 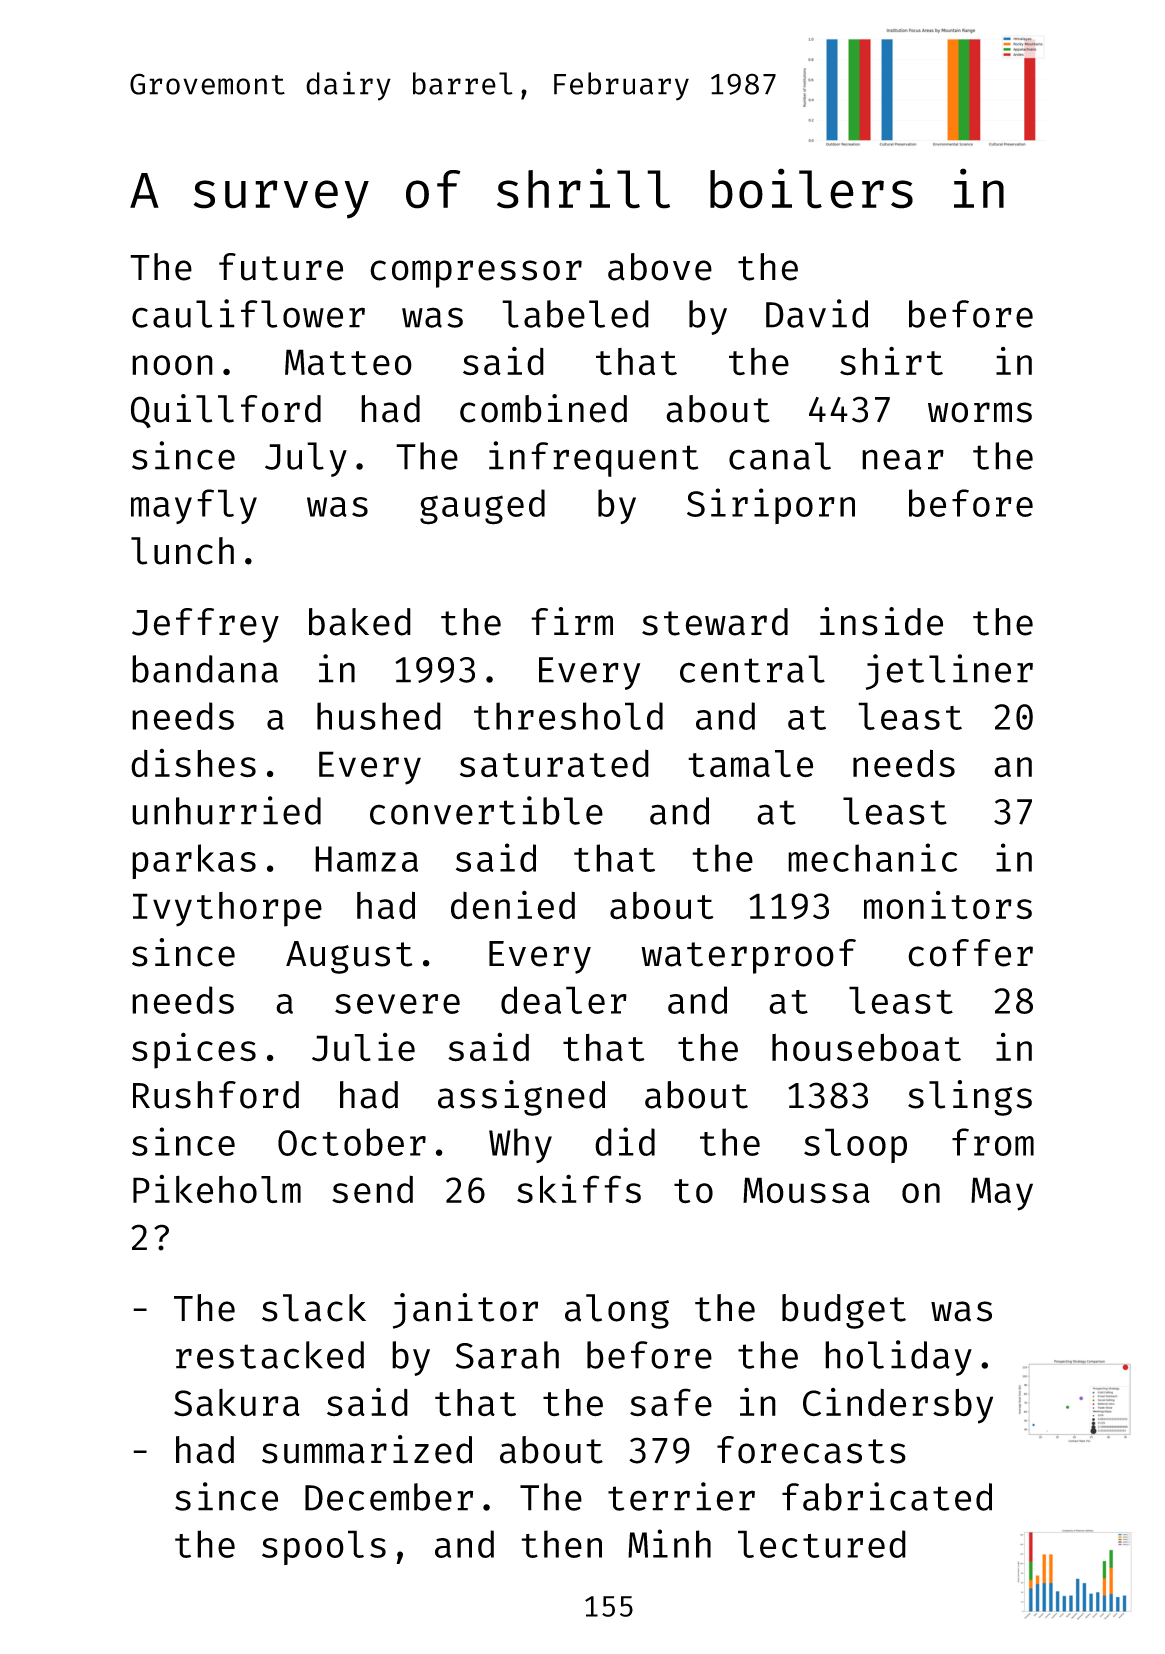 What do you see at coordinates (482, 507) in the document?
I see `gauged` at bounding box center [482, 507].
